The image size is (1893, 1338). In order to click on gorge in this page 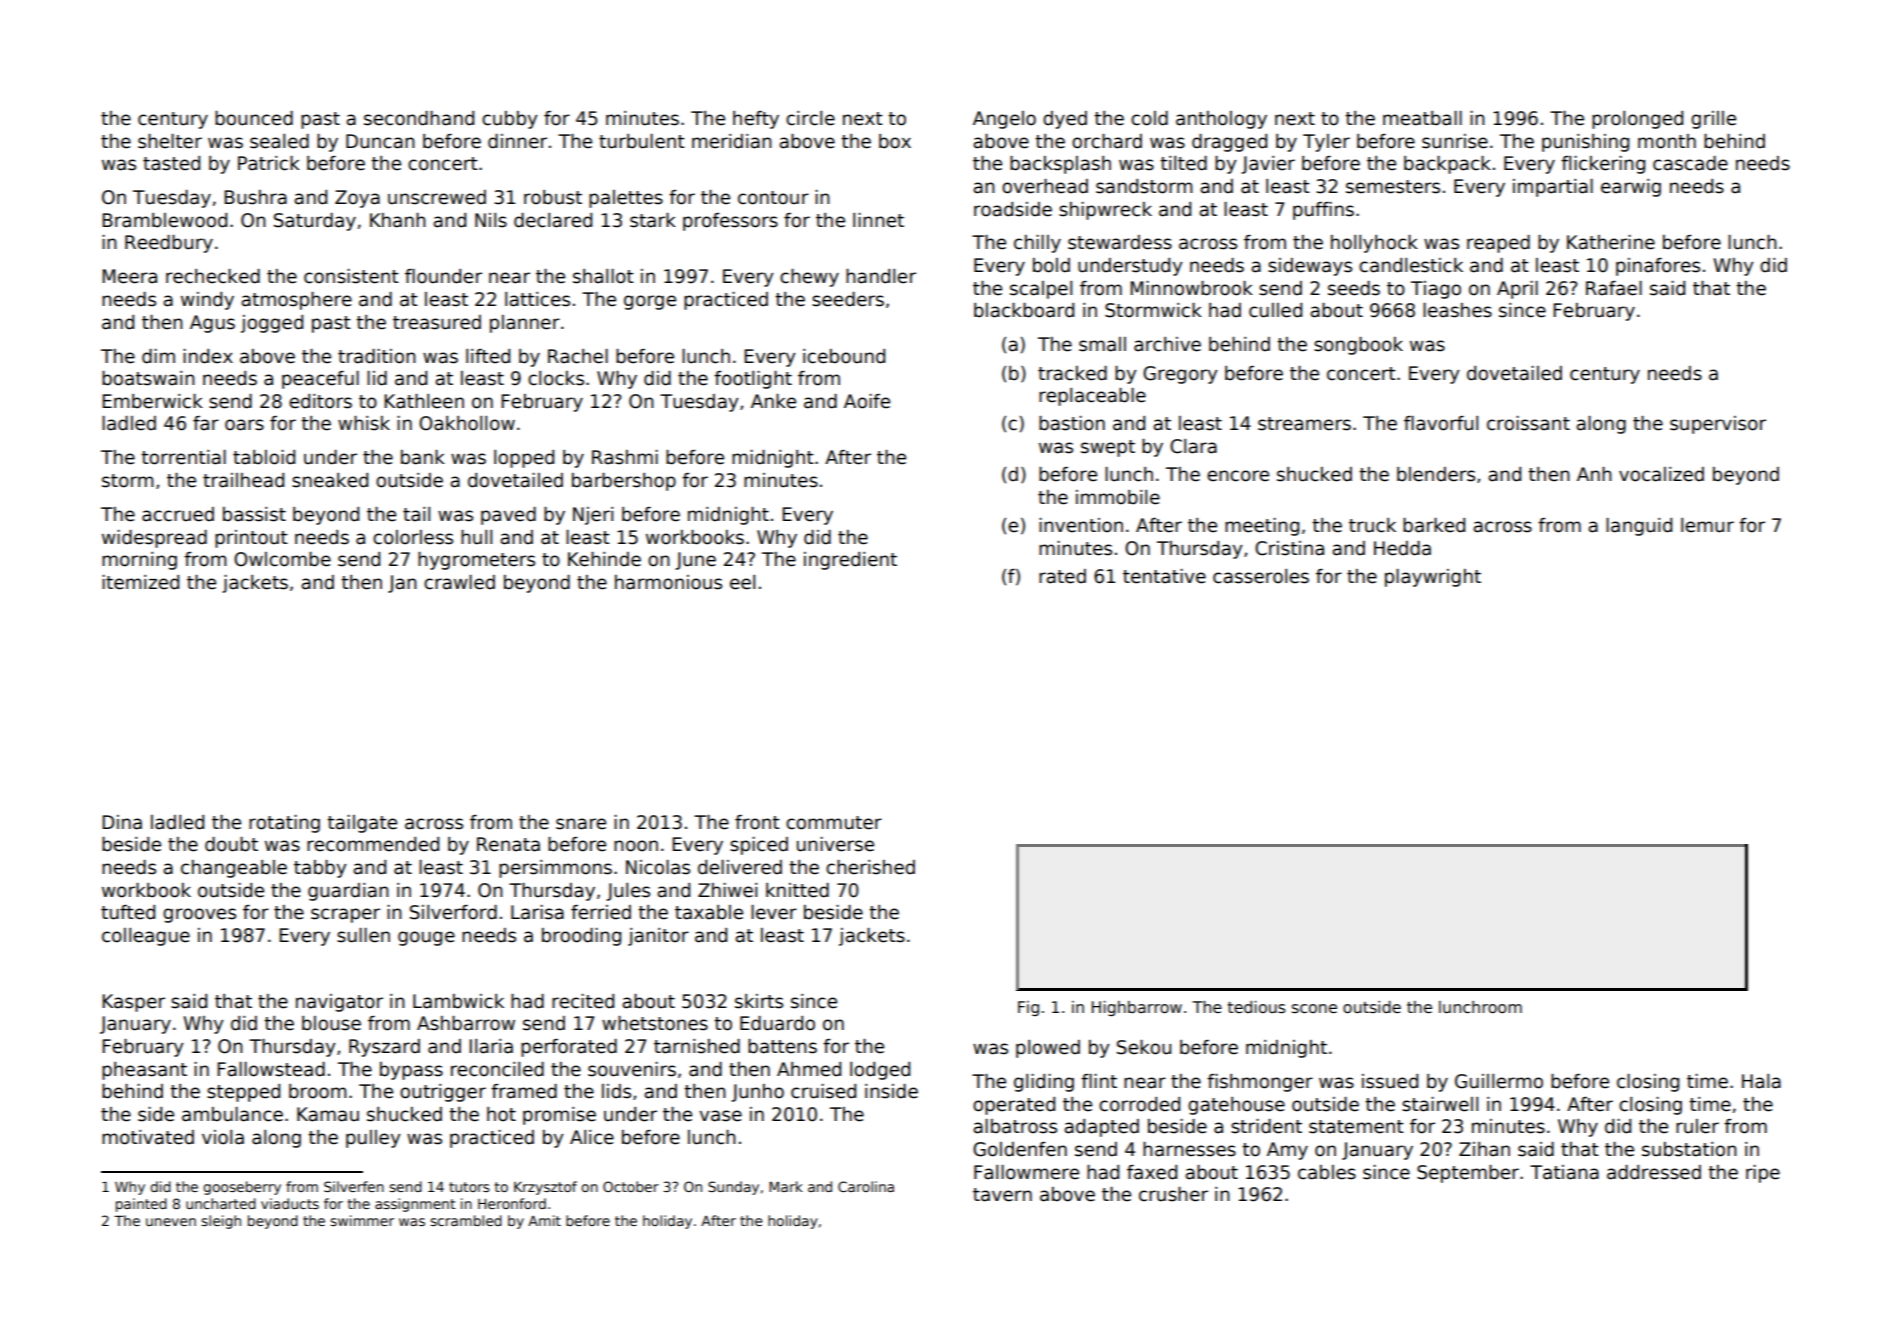, I will do `click(650, 302)`.
